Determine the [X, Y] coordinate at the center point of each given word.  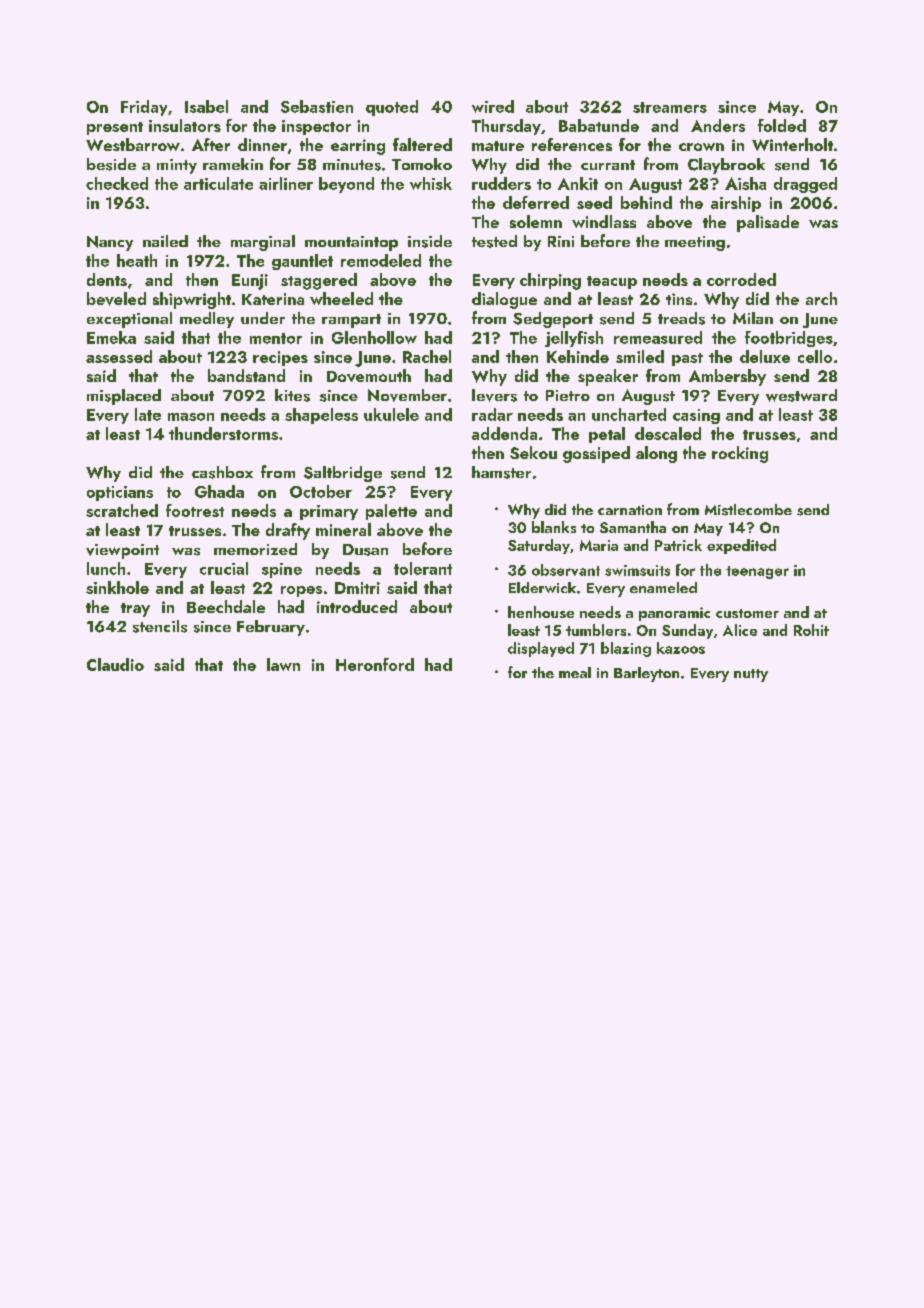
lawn [283, 664]
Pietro [568, 395]
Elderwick [542, 587]
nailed [165, 241]
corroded [741, 279]
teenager [757, 572]
